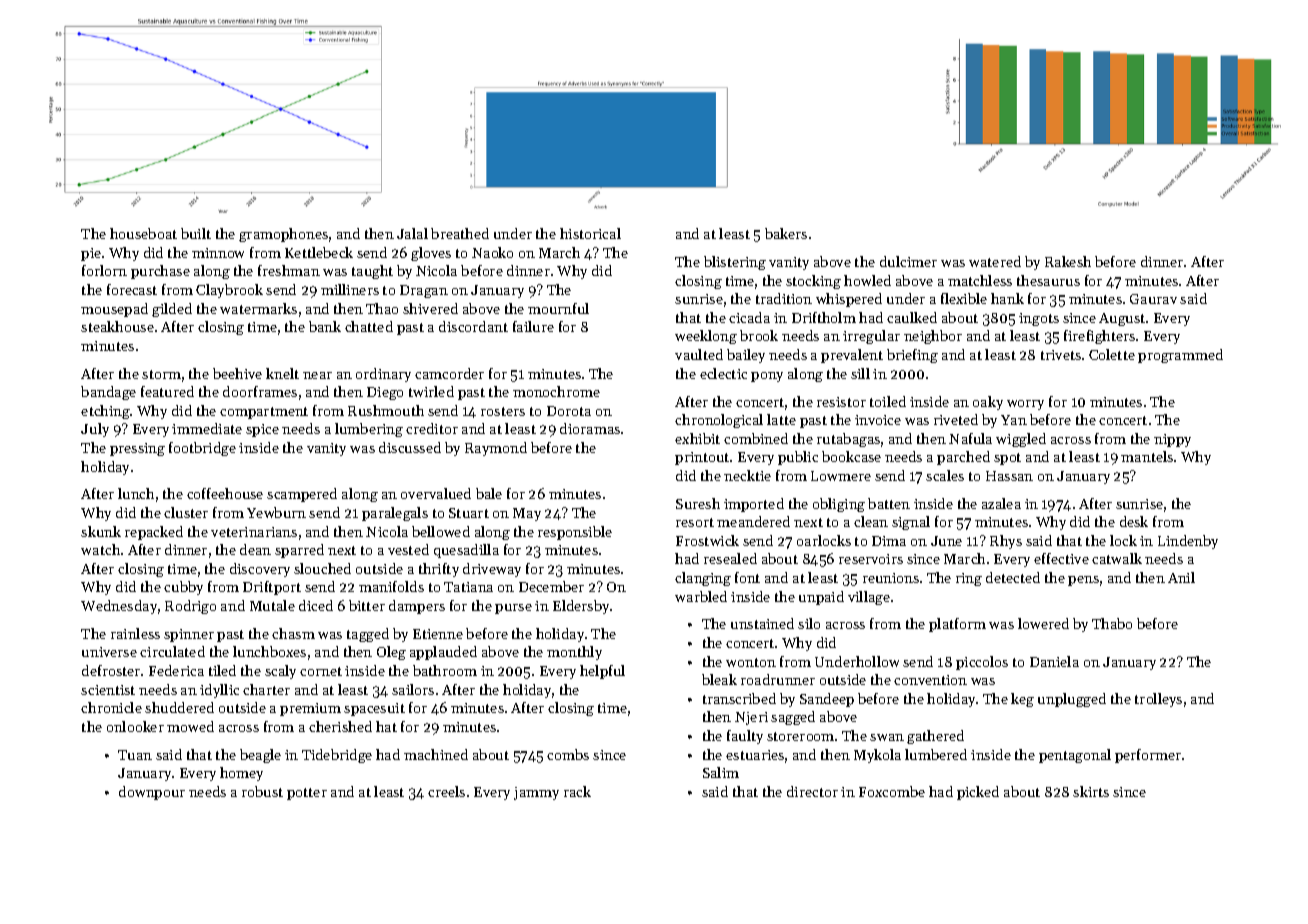 Image resolution: width=1308 pixels, height=924 pixels. What do you see at coordinates (1068, 261) in the screenshot?
I see `Rakesh` at bounding box center [1068, 261].
